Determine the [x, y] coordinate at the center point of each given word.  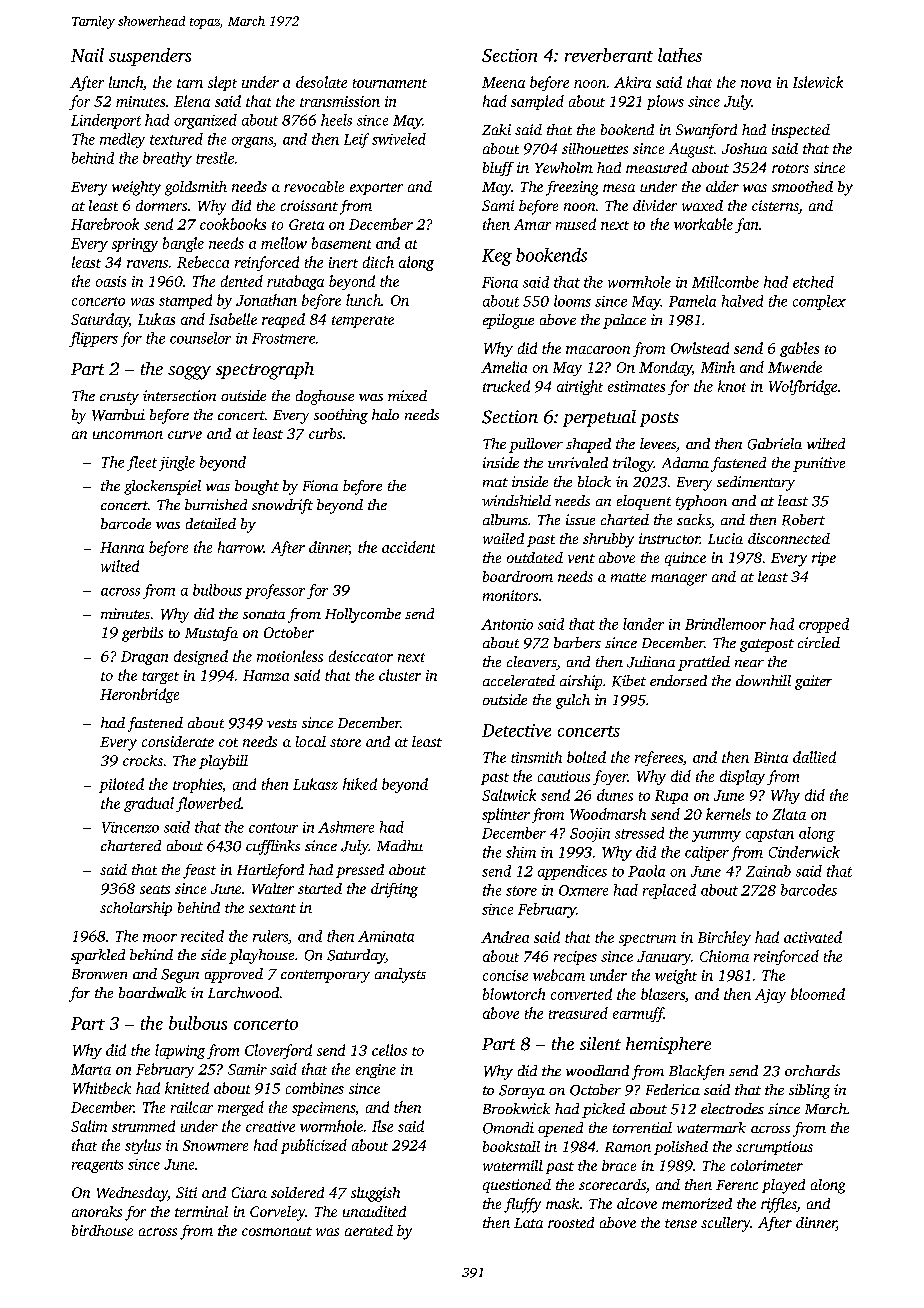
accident [408, 547]
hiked [360, 784]
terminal [201, 1211]
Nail [87, 55]
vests [282, 723]
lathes [680, 55]
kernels [728, 814]
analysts [400, 975]
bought [257, 487]
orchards [812, 1070]
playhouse [261, 956]
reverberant [609, 55]
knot [732, 386]
